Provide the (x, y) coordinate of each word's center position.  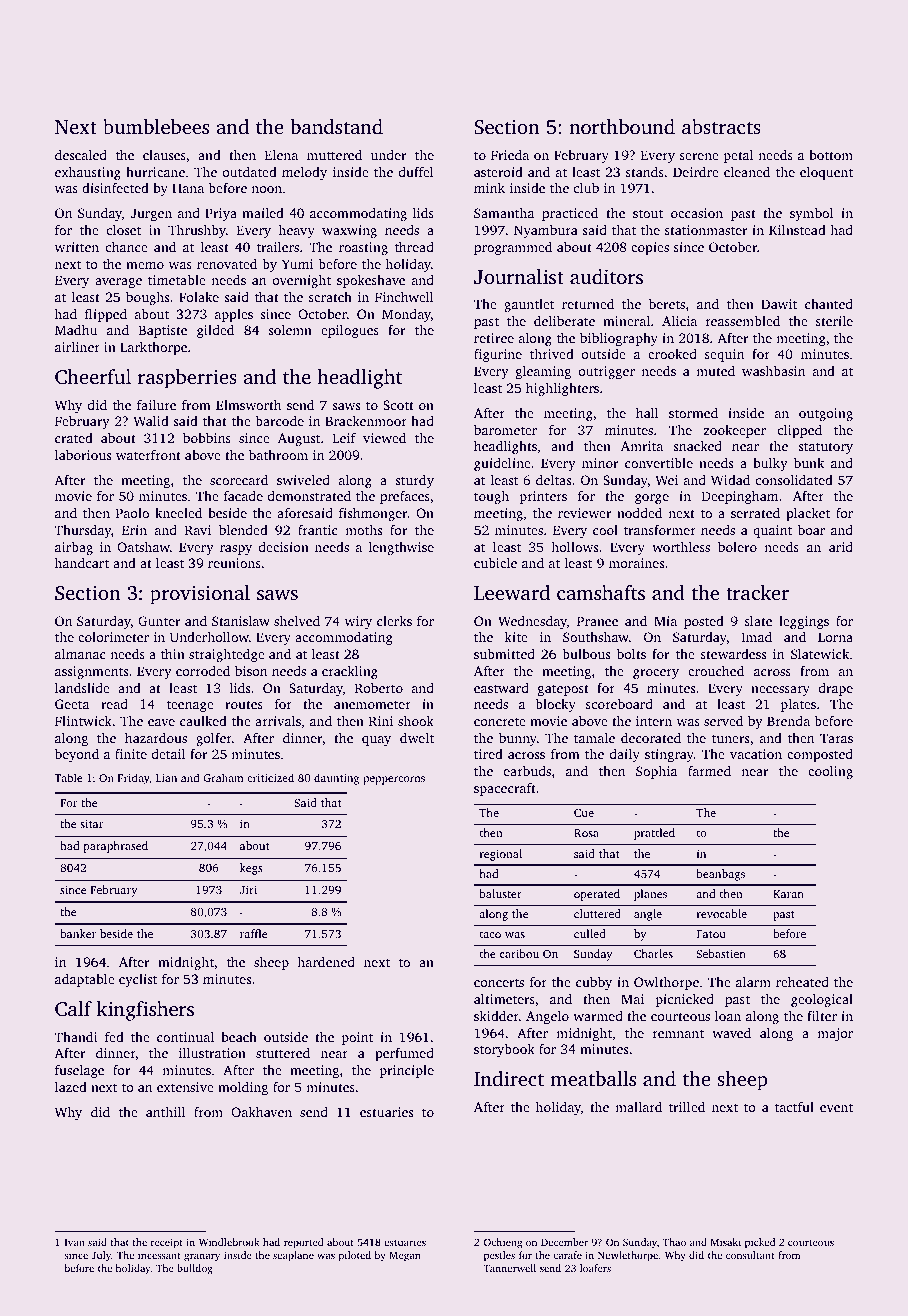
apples (234, 315)
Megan (405, 1257)
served (723, 721)
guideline (502, 464)
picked (760, 1243)
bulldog (195, 1269)
